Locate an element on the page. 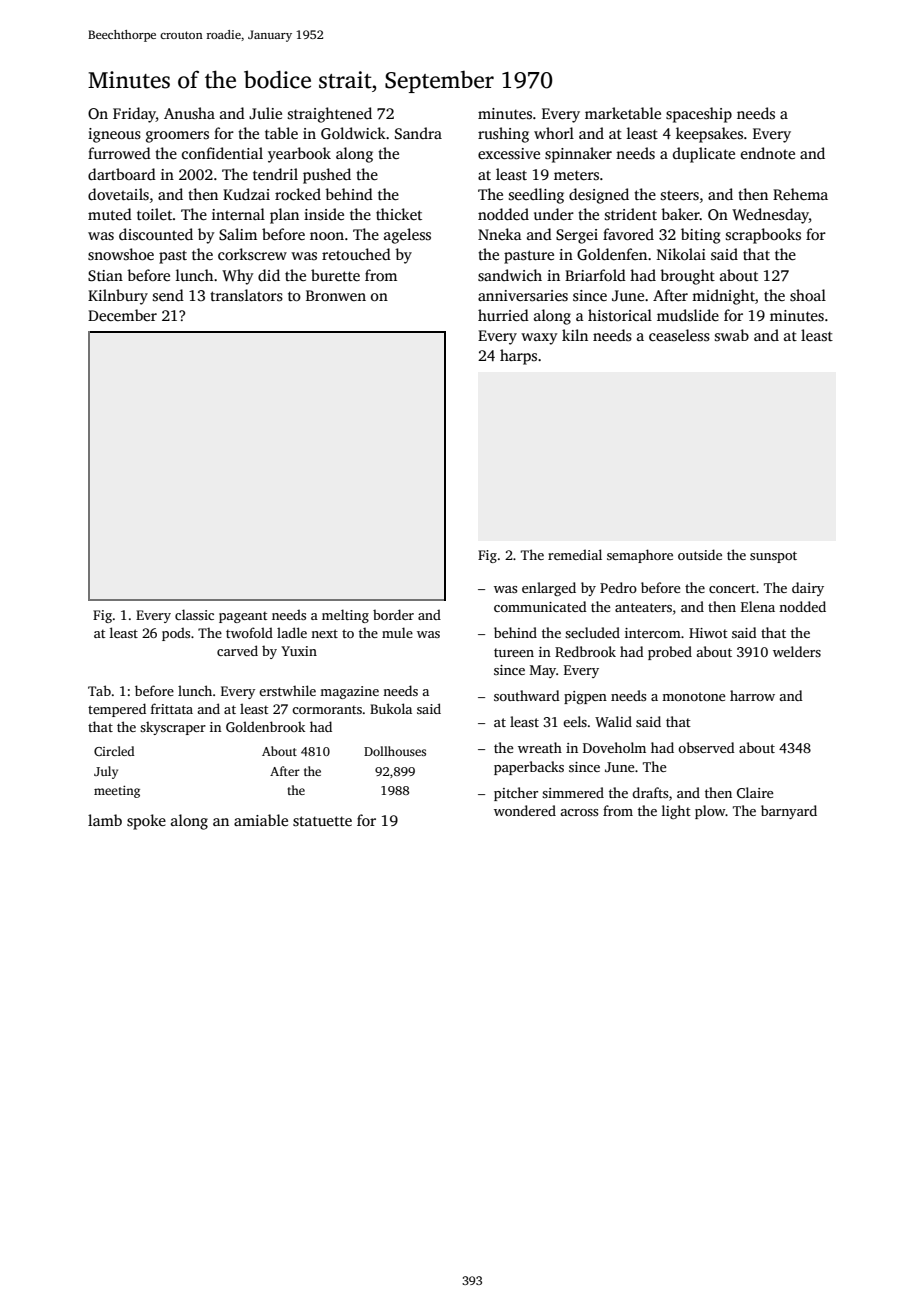 Image resolution: width=924 pixels, height=1308 pixels. shoal is located at coordinates (808, 295).
